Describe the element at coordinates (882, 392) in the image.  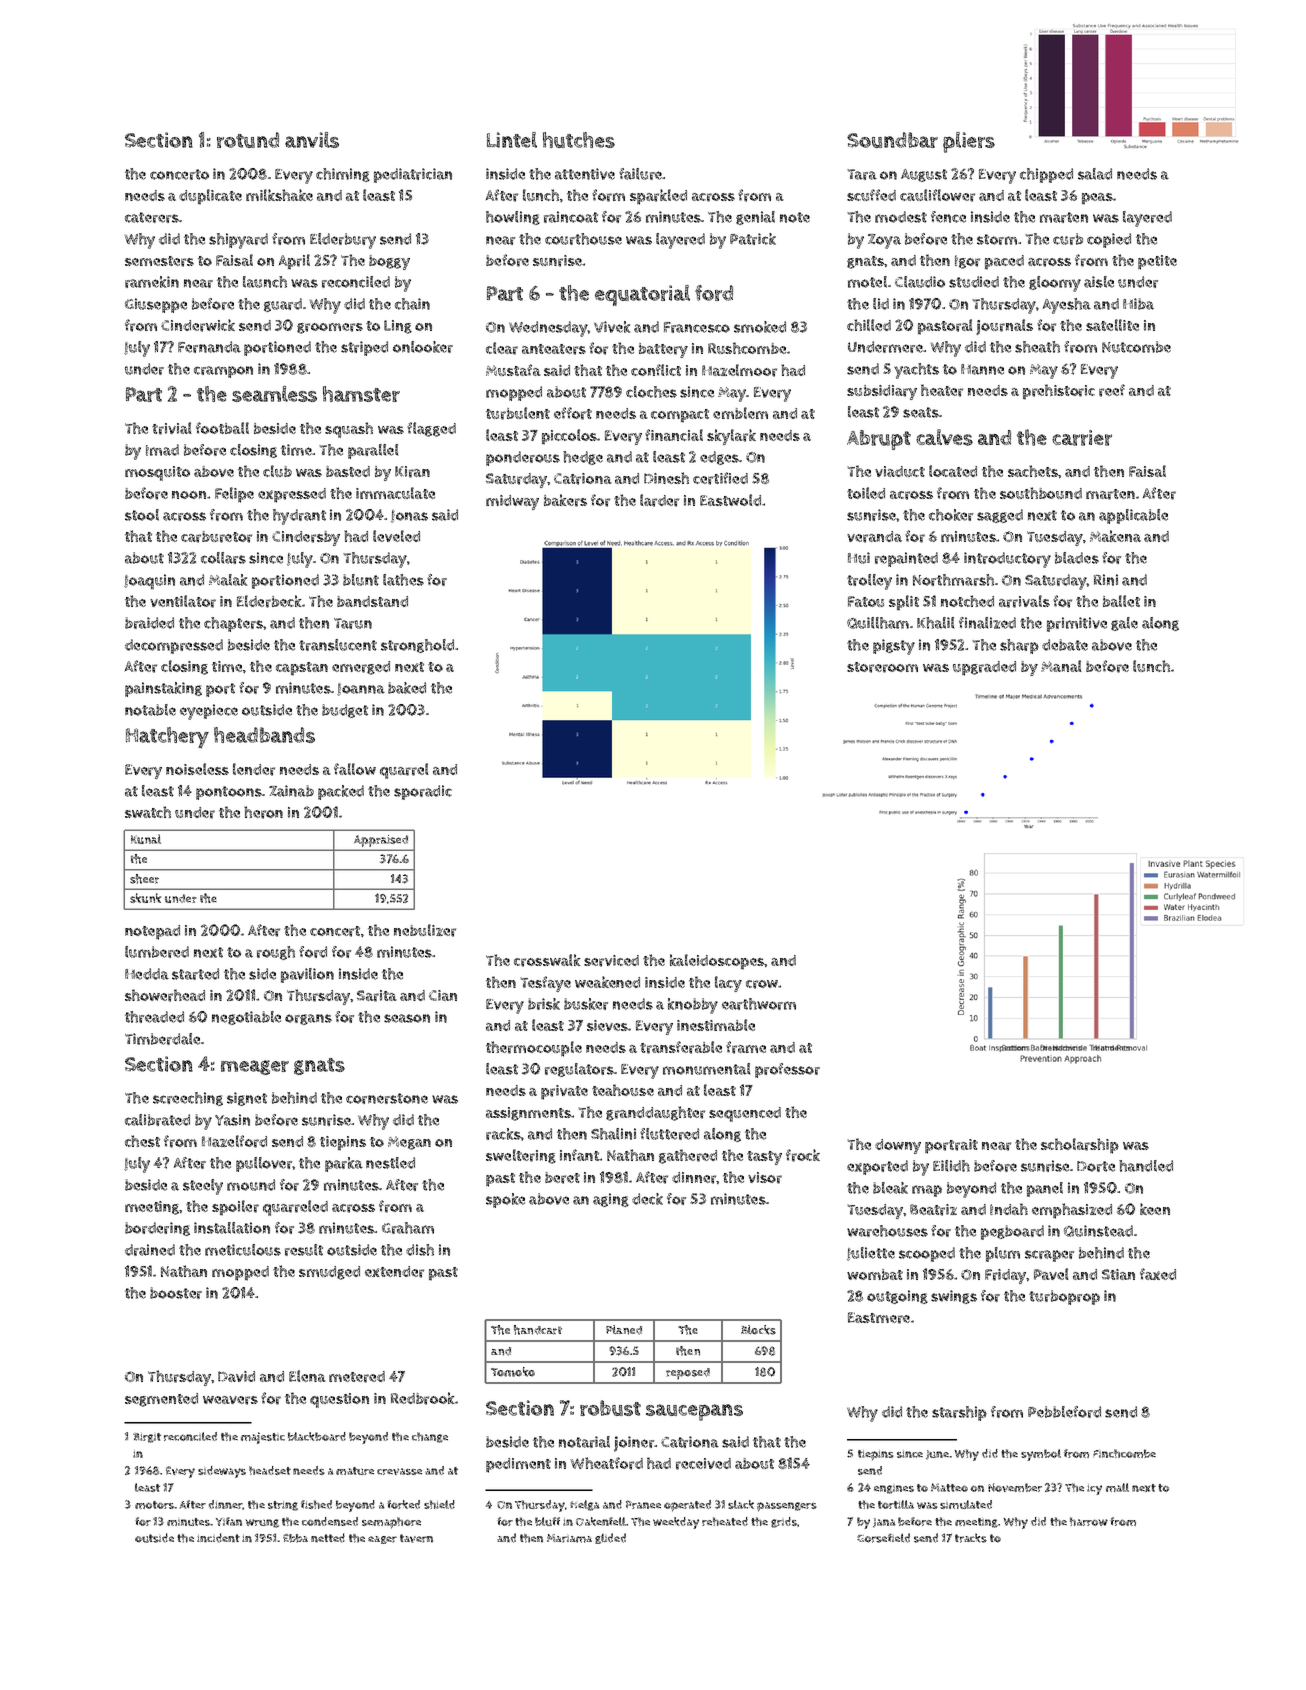
I see `subsidiary` at that location.
